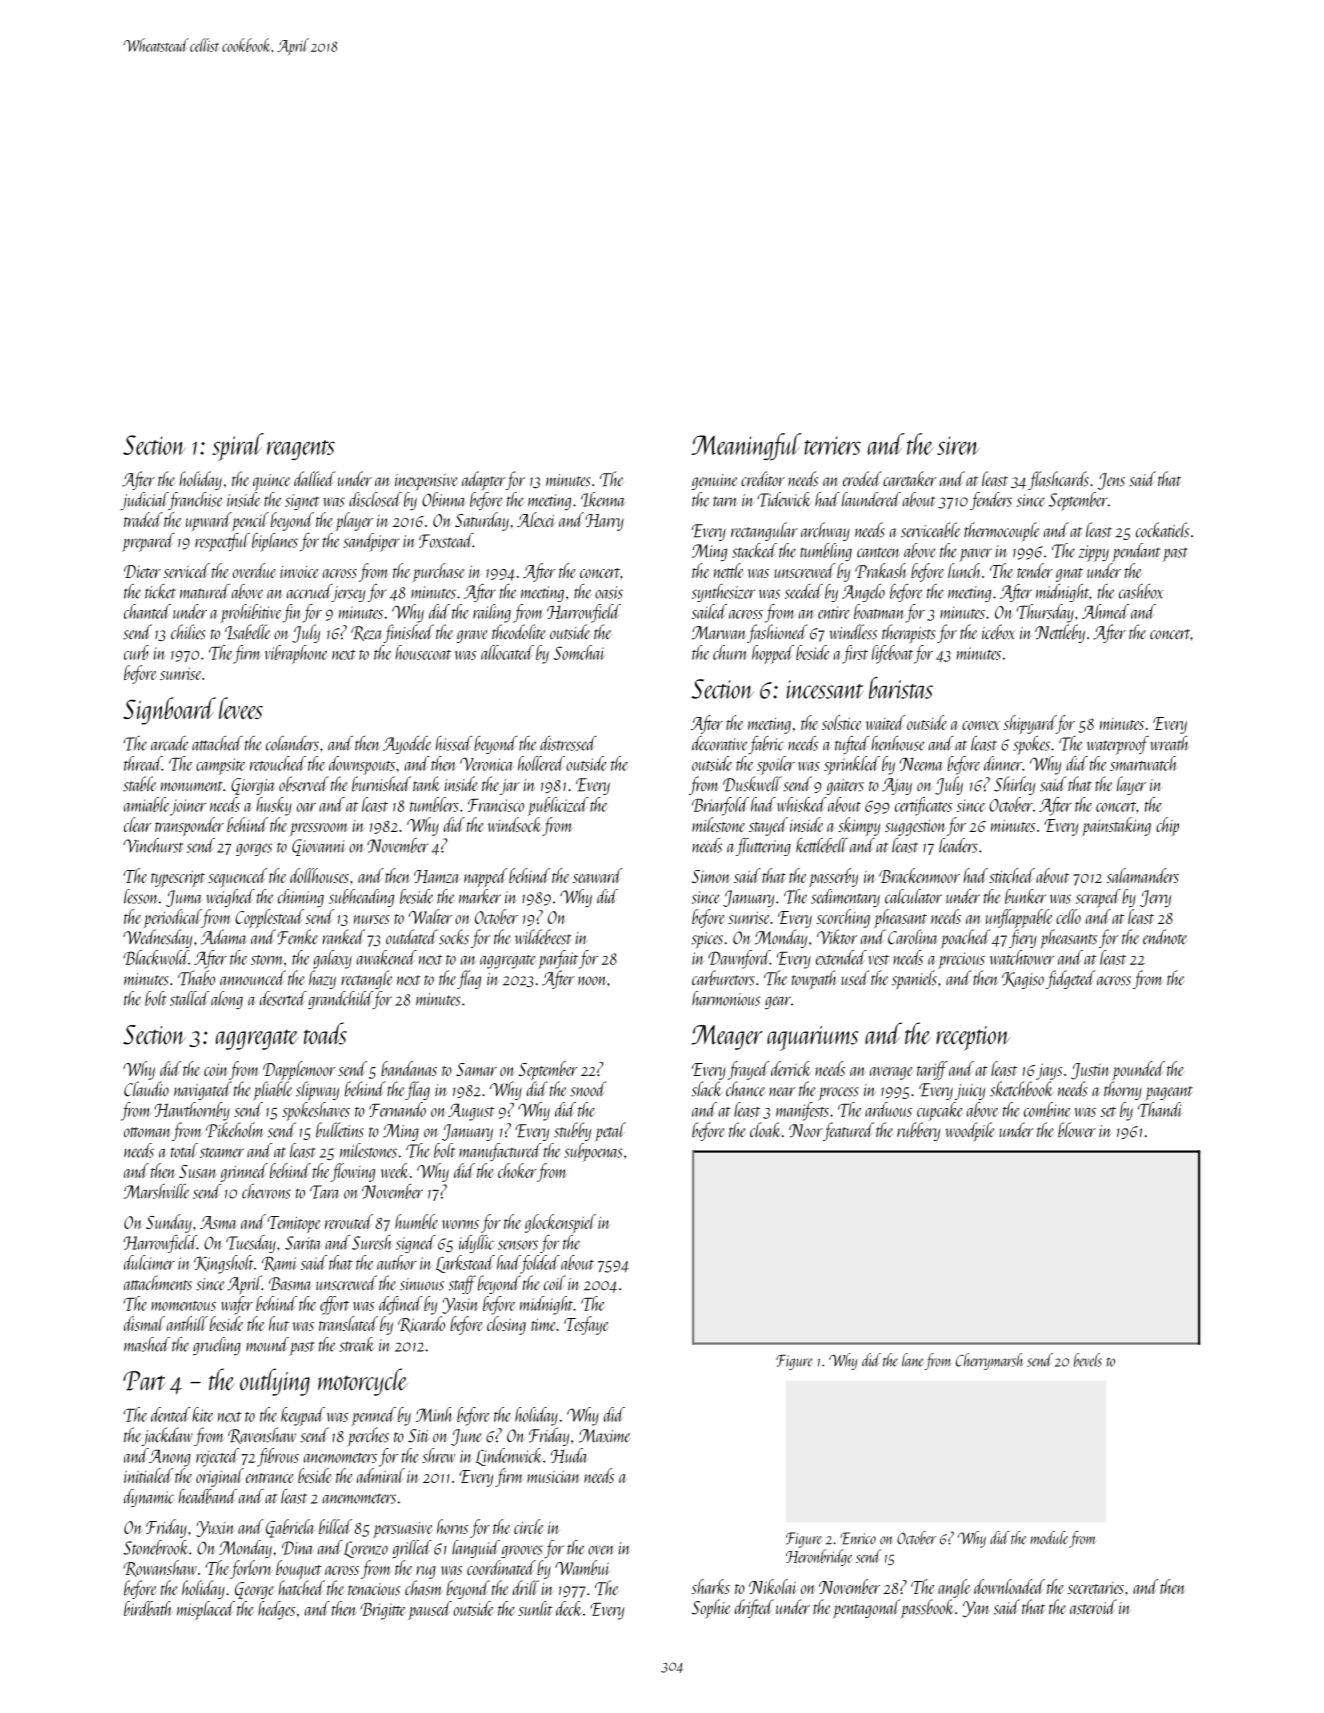  What do you see at coordinates (1167, 826) in the screenshot?
I see `chip` at bounding box center [1167, 826].
